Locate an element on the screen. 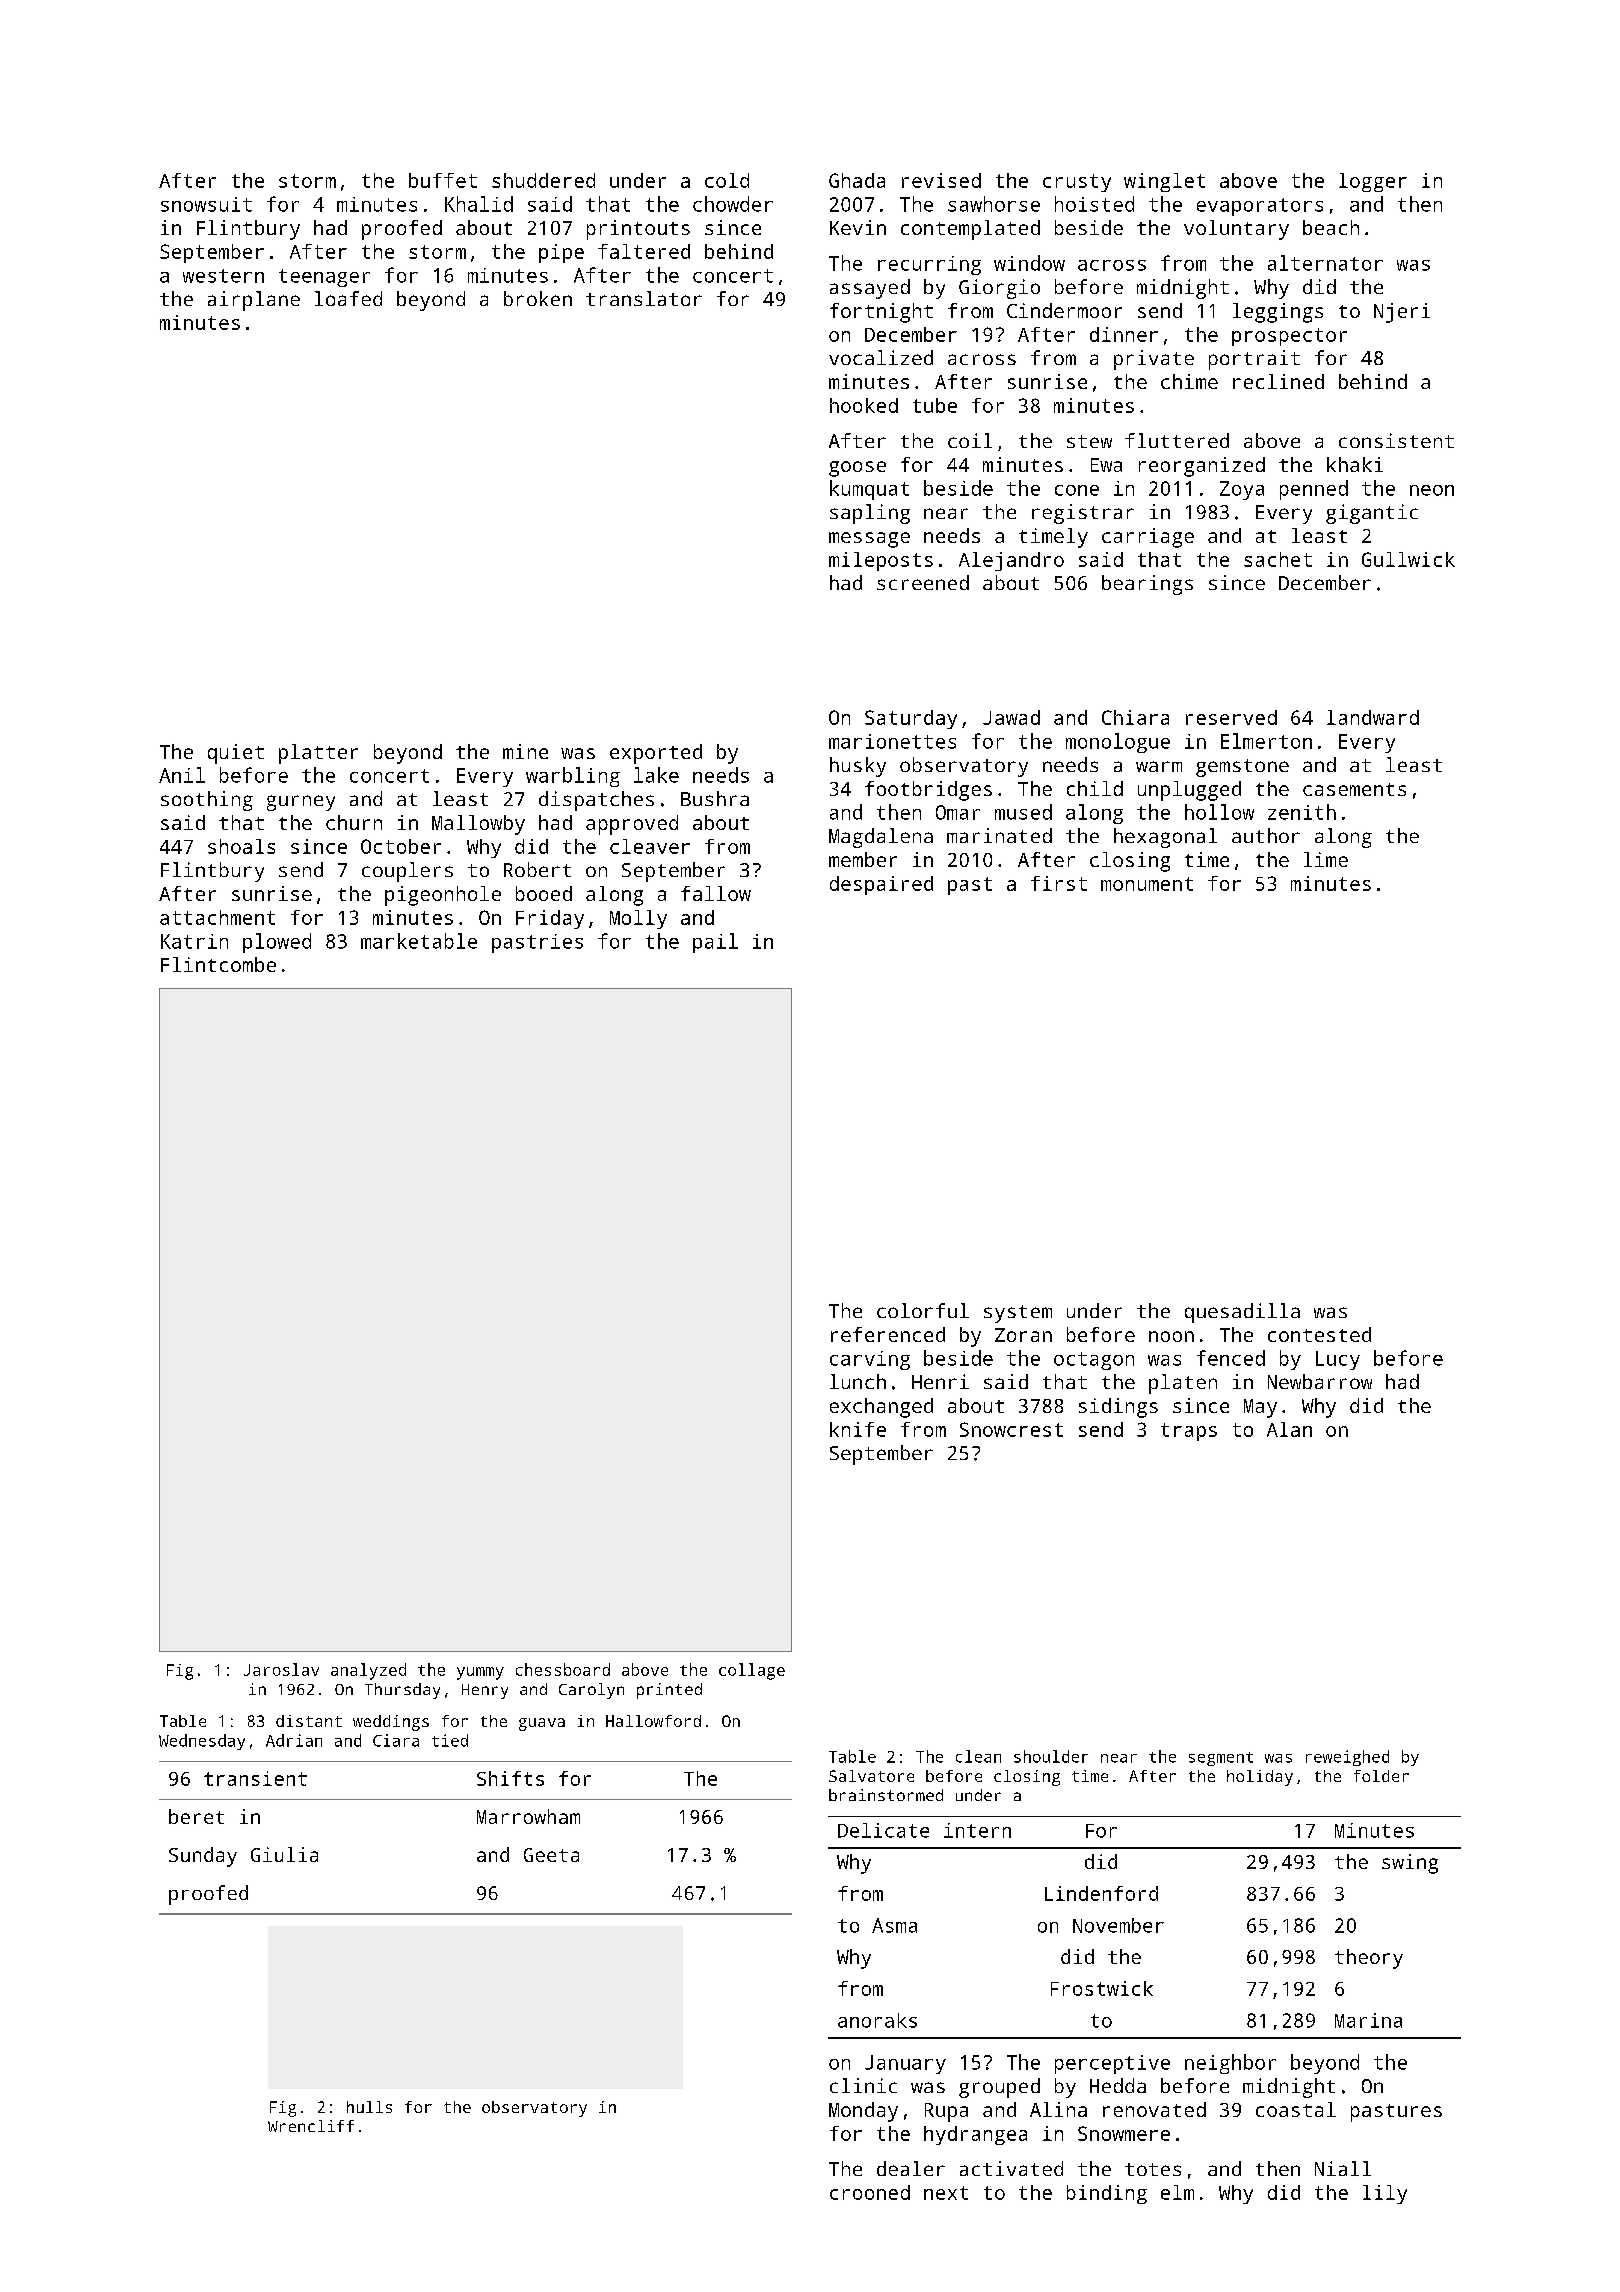 The image size is (1620, 2292). neighbor is located at coordinates (1230, 2064).
